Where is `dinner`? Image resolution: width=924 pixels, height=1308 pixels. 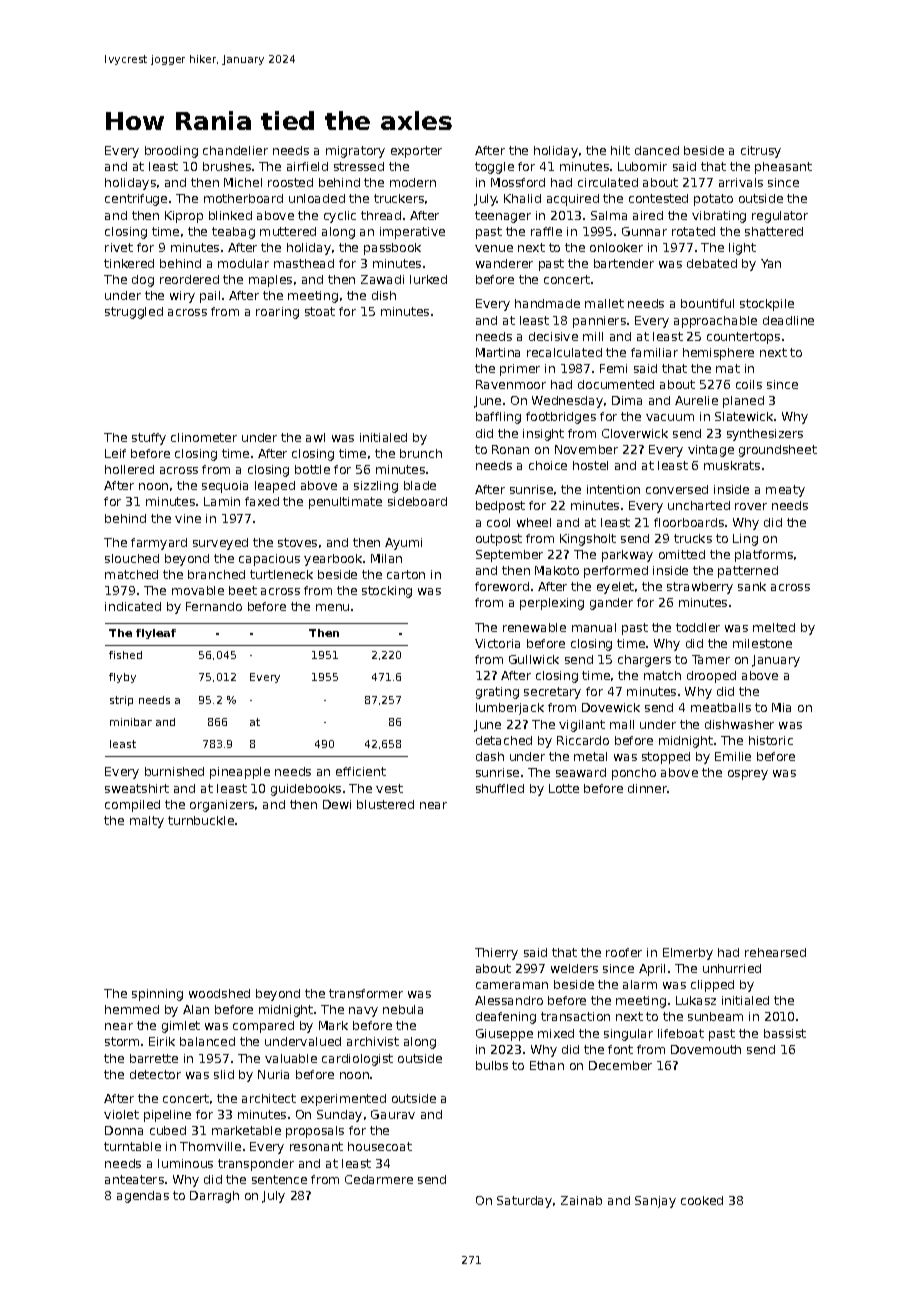 dinner is located at coordinates (648, 788).
